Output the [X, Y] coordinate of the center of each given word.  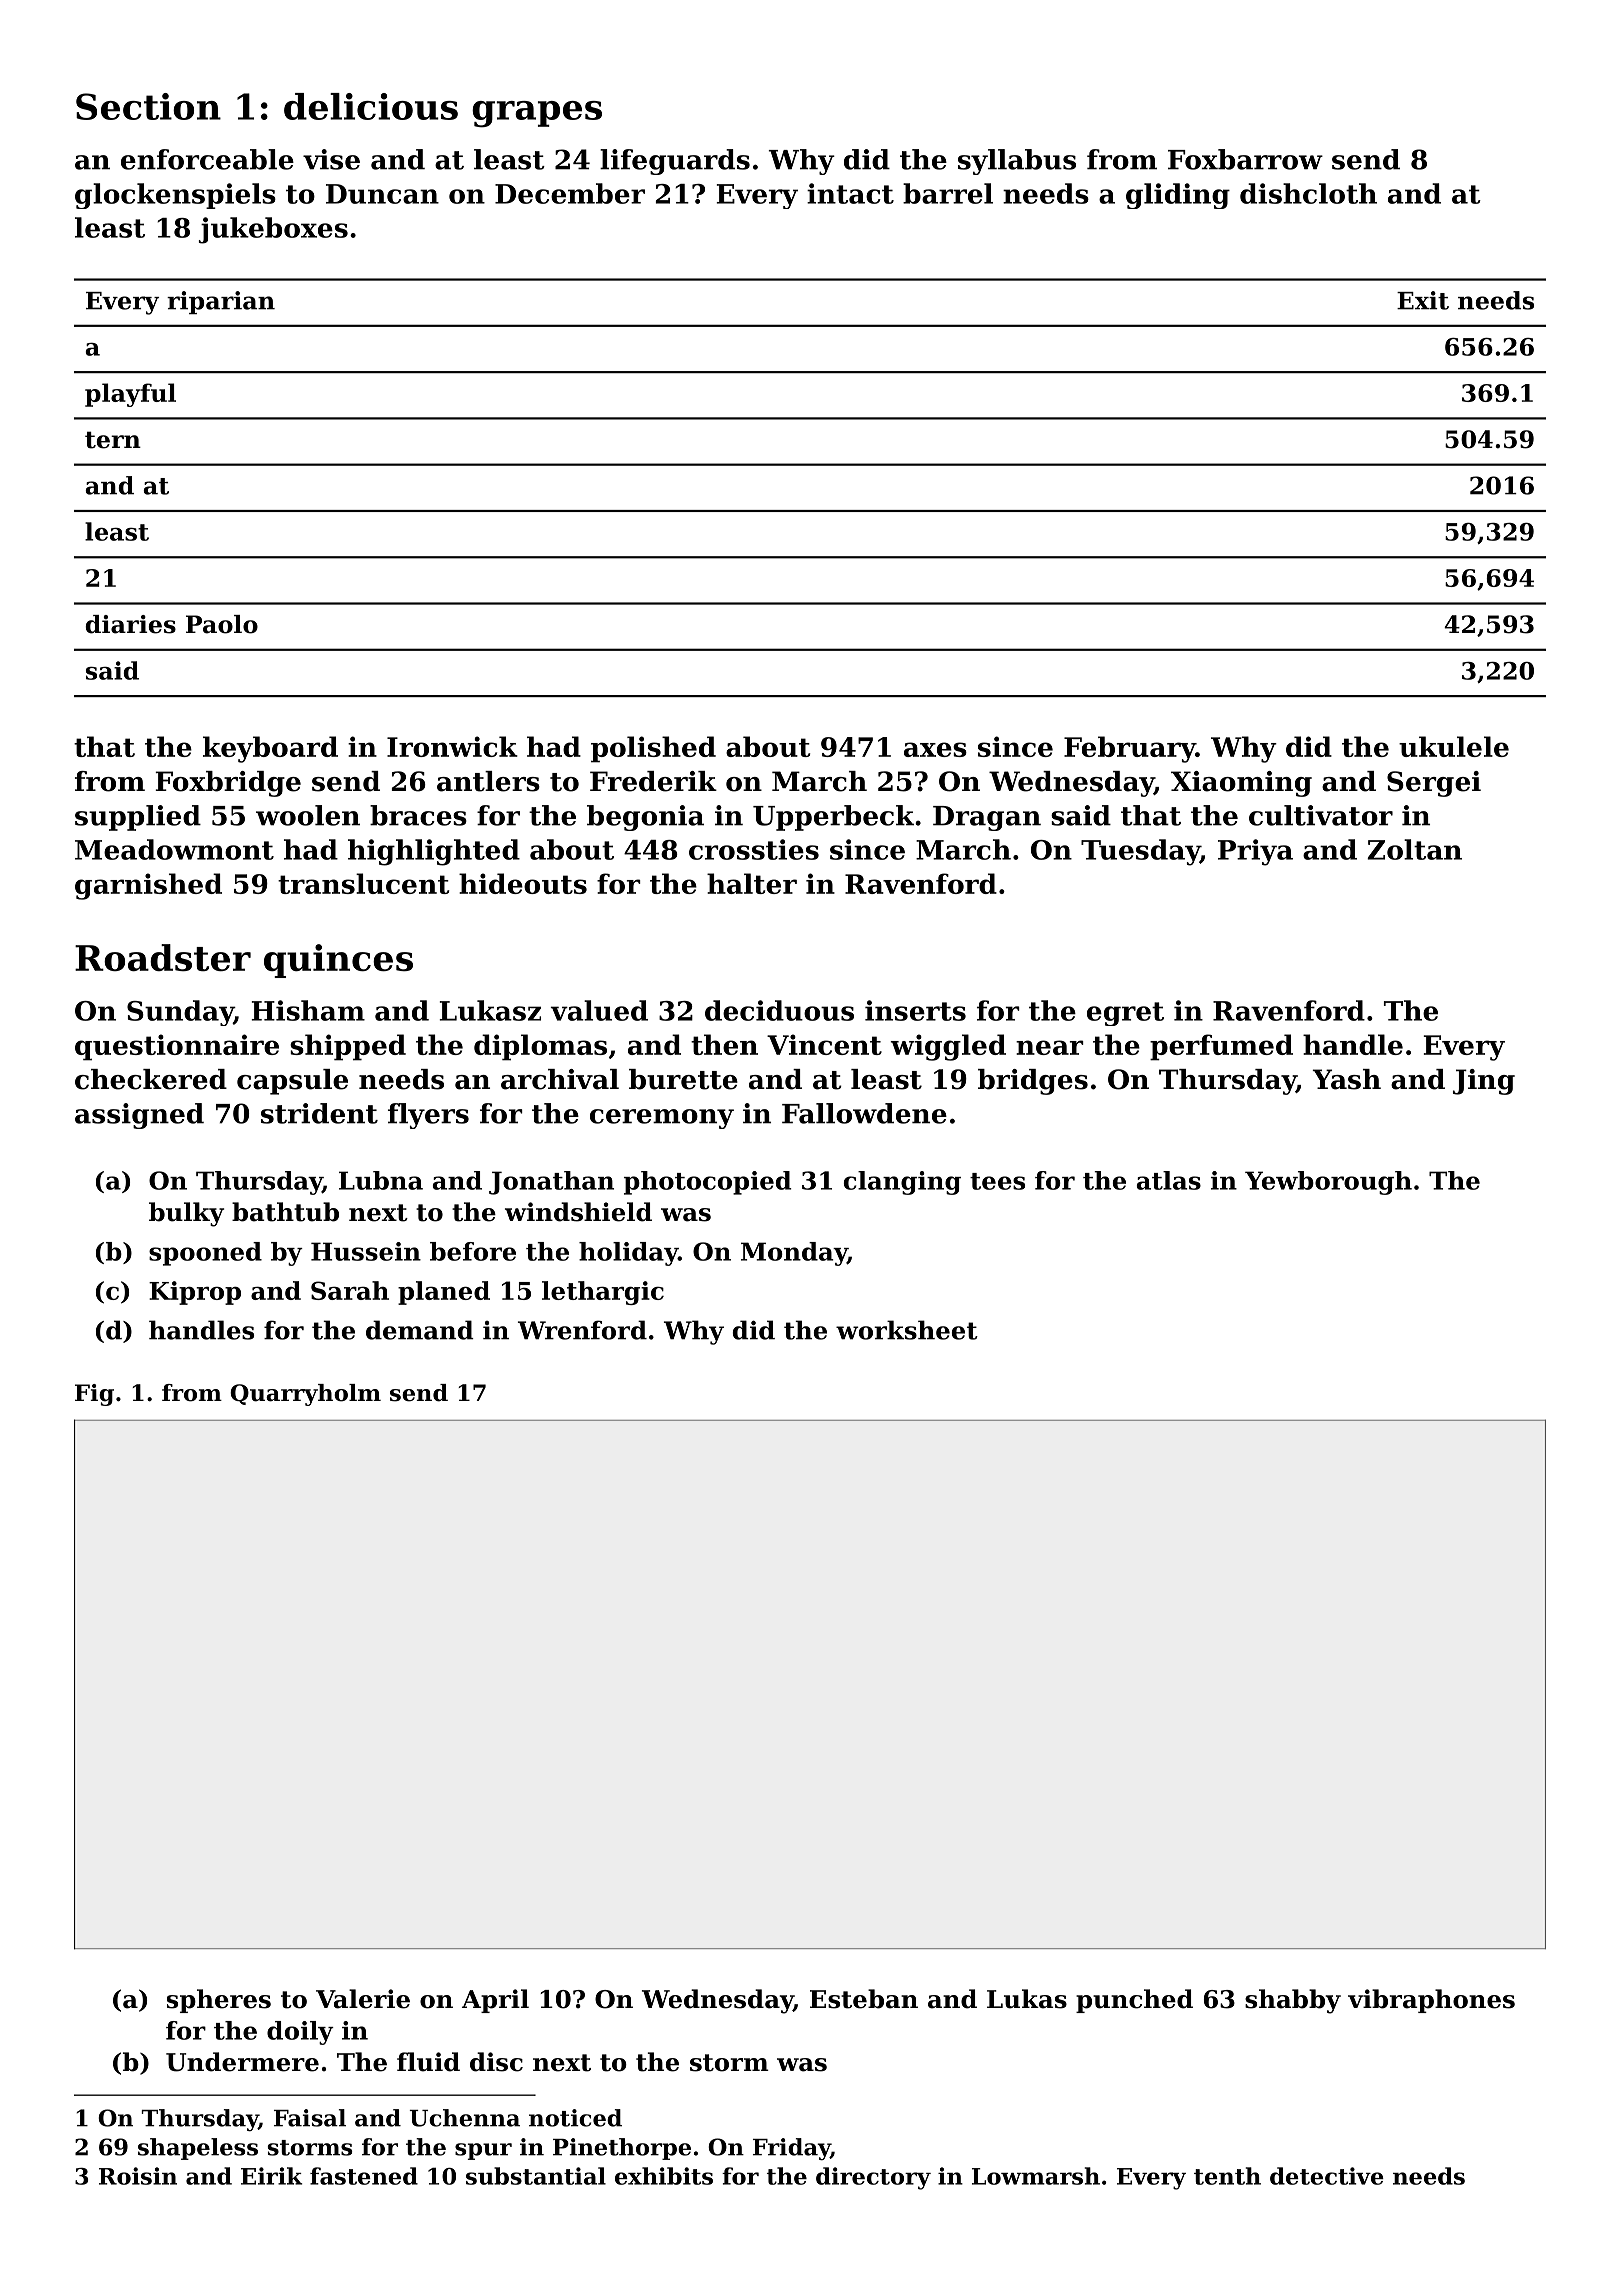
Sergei [1434, 784]
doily [300, 2033]
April [495, 2001]
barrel [948, 193]
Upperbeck [833, 818]
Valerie [363, 1999]
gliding [1178, 196]
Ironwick [452, 746]
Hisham [308, 1010]
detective [1327, 2176]
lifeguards [675, 162]
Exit [1423, 300]
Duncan [382, 194]
